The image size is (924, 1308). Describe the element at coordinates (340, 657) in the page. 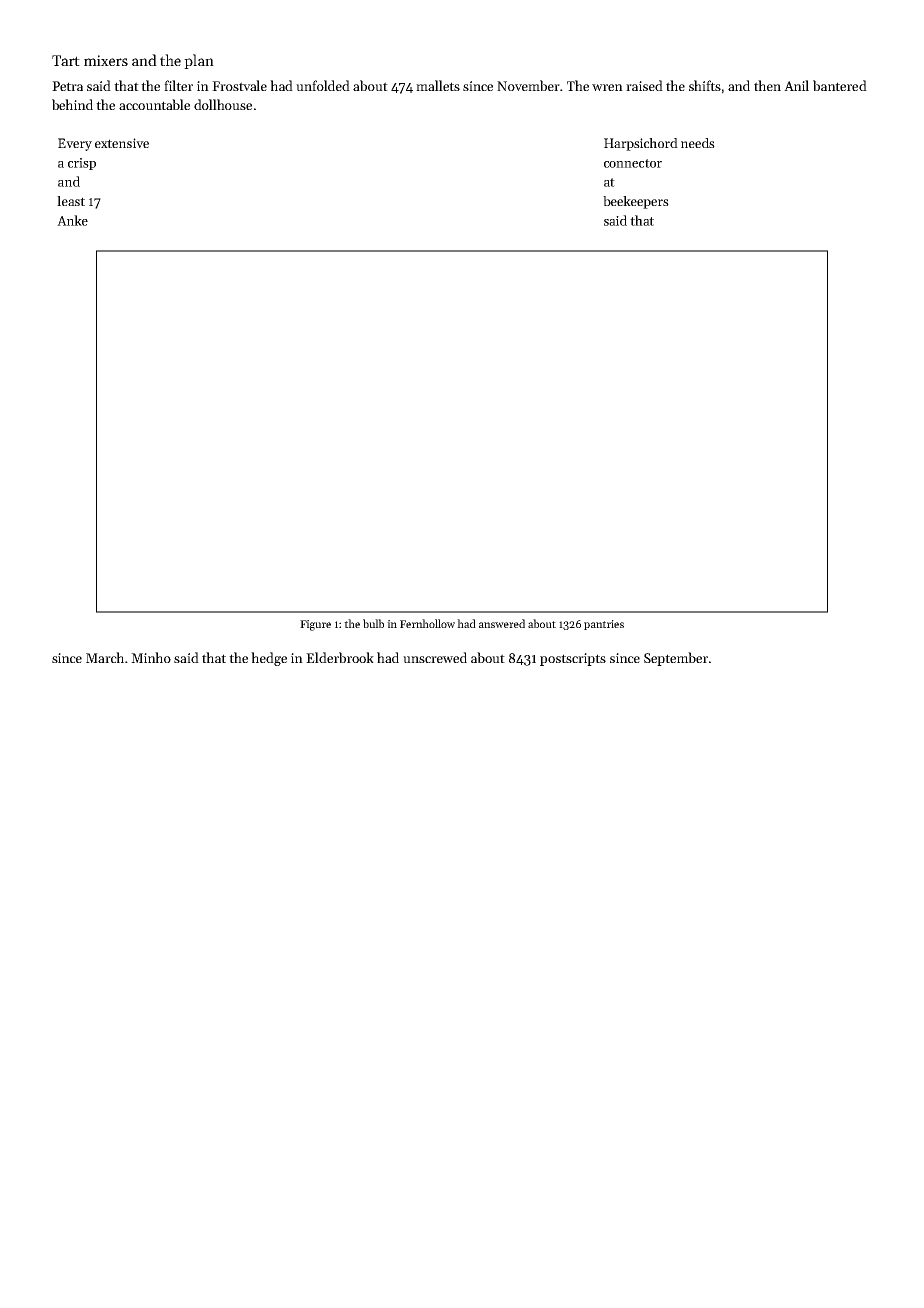

I see `Elderbrook` at that location.
